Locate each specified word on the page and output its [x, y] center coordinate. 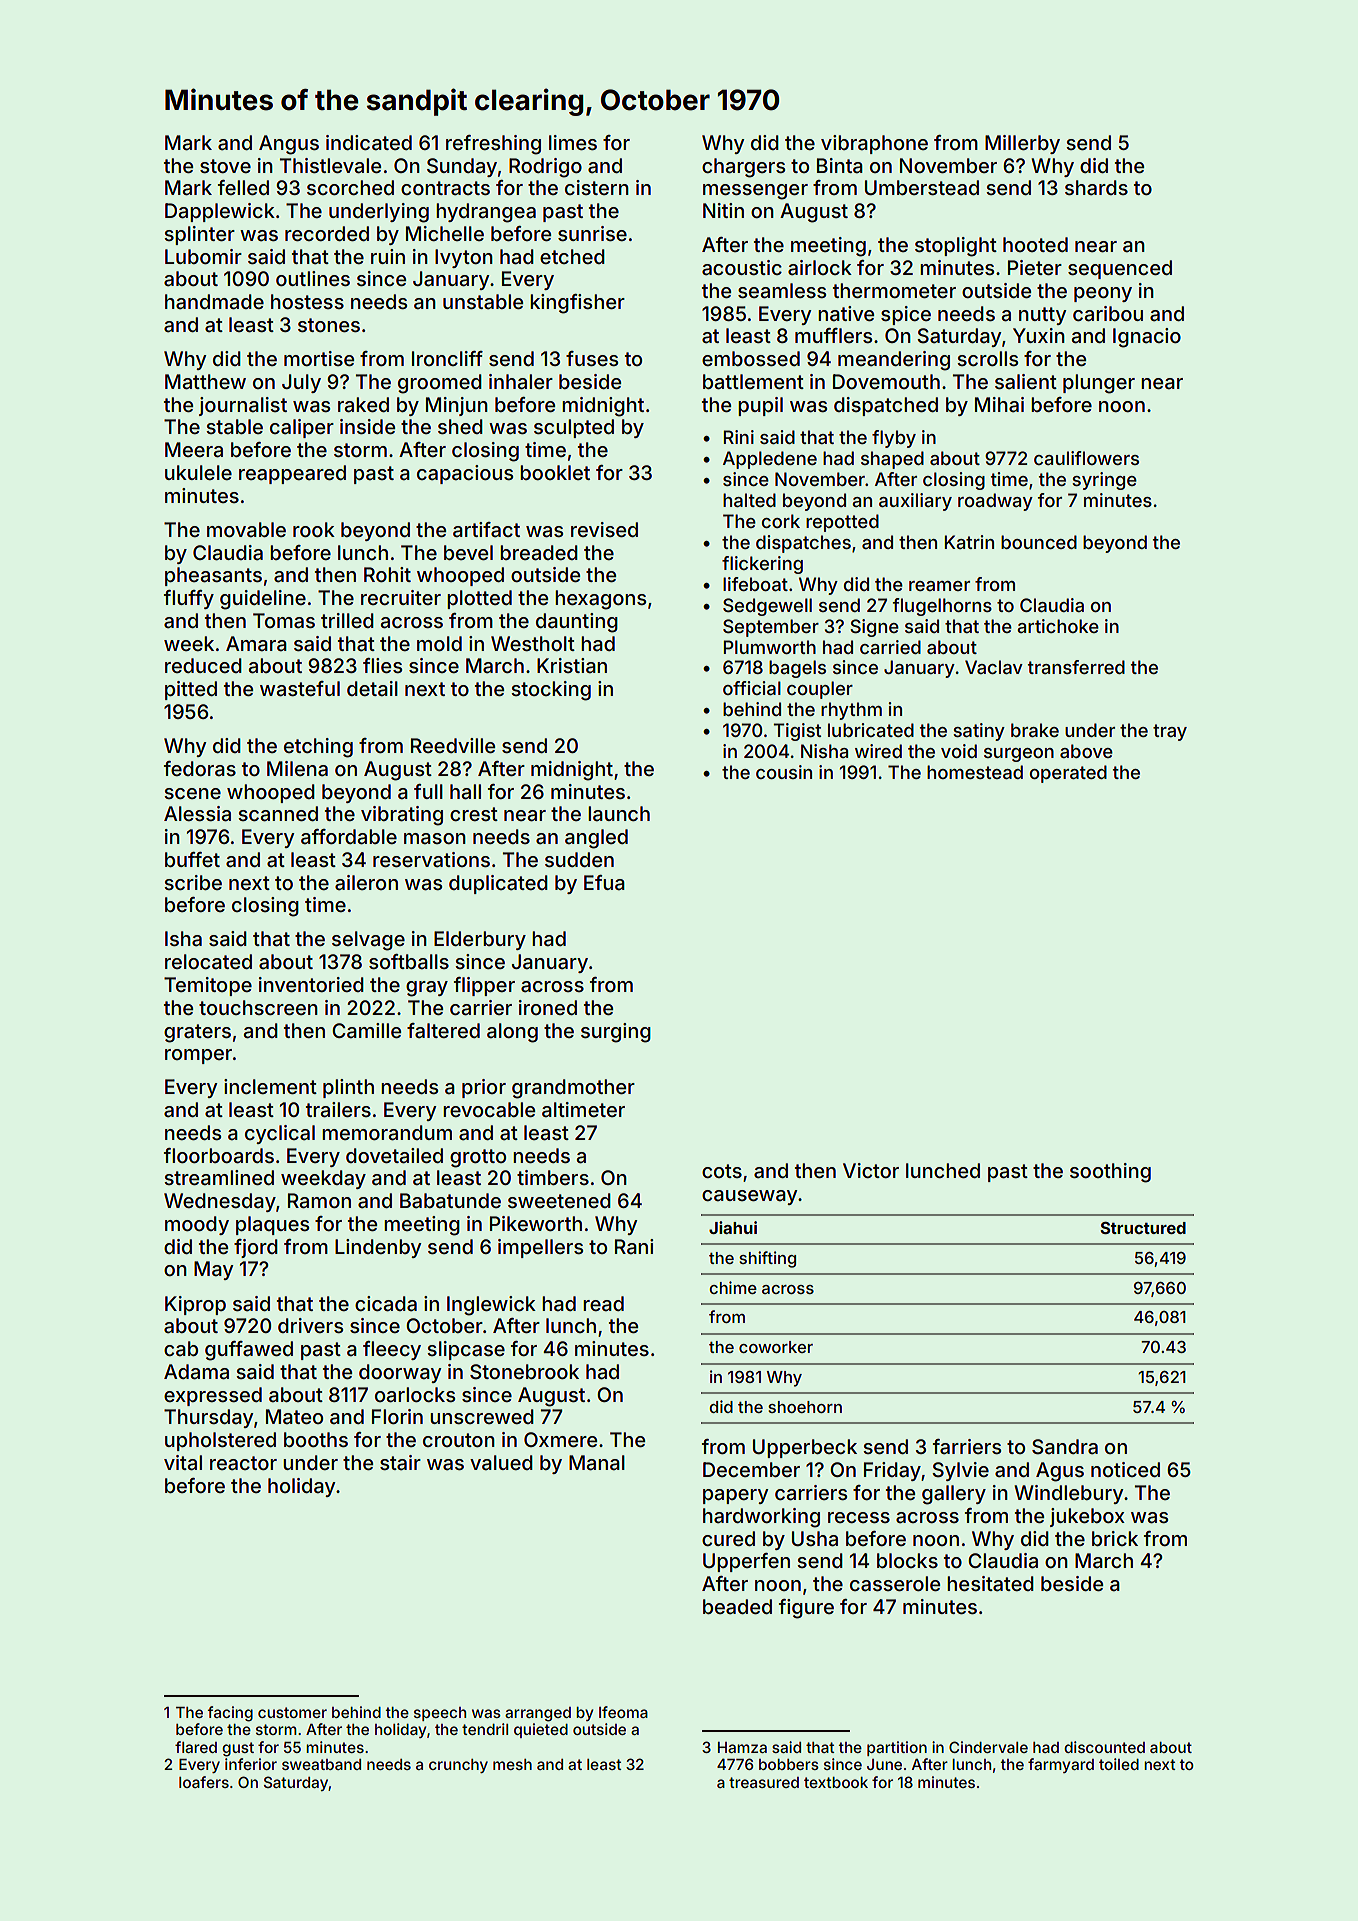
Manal [597, 1463]
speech [440, 1714]
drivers [310, 1325]
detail [372, 688]
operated [1068, 774]
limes [573, 142]
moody [197, 1225]
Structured [1143, 1228]
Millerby [1022, 144]
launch [619, 813]
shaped [892, 460]
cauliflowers [1086, 458]
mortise [319, 358]
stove [225, 166]
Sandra [1065, 1447]
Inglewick [491, 1306]
